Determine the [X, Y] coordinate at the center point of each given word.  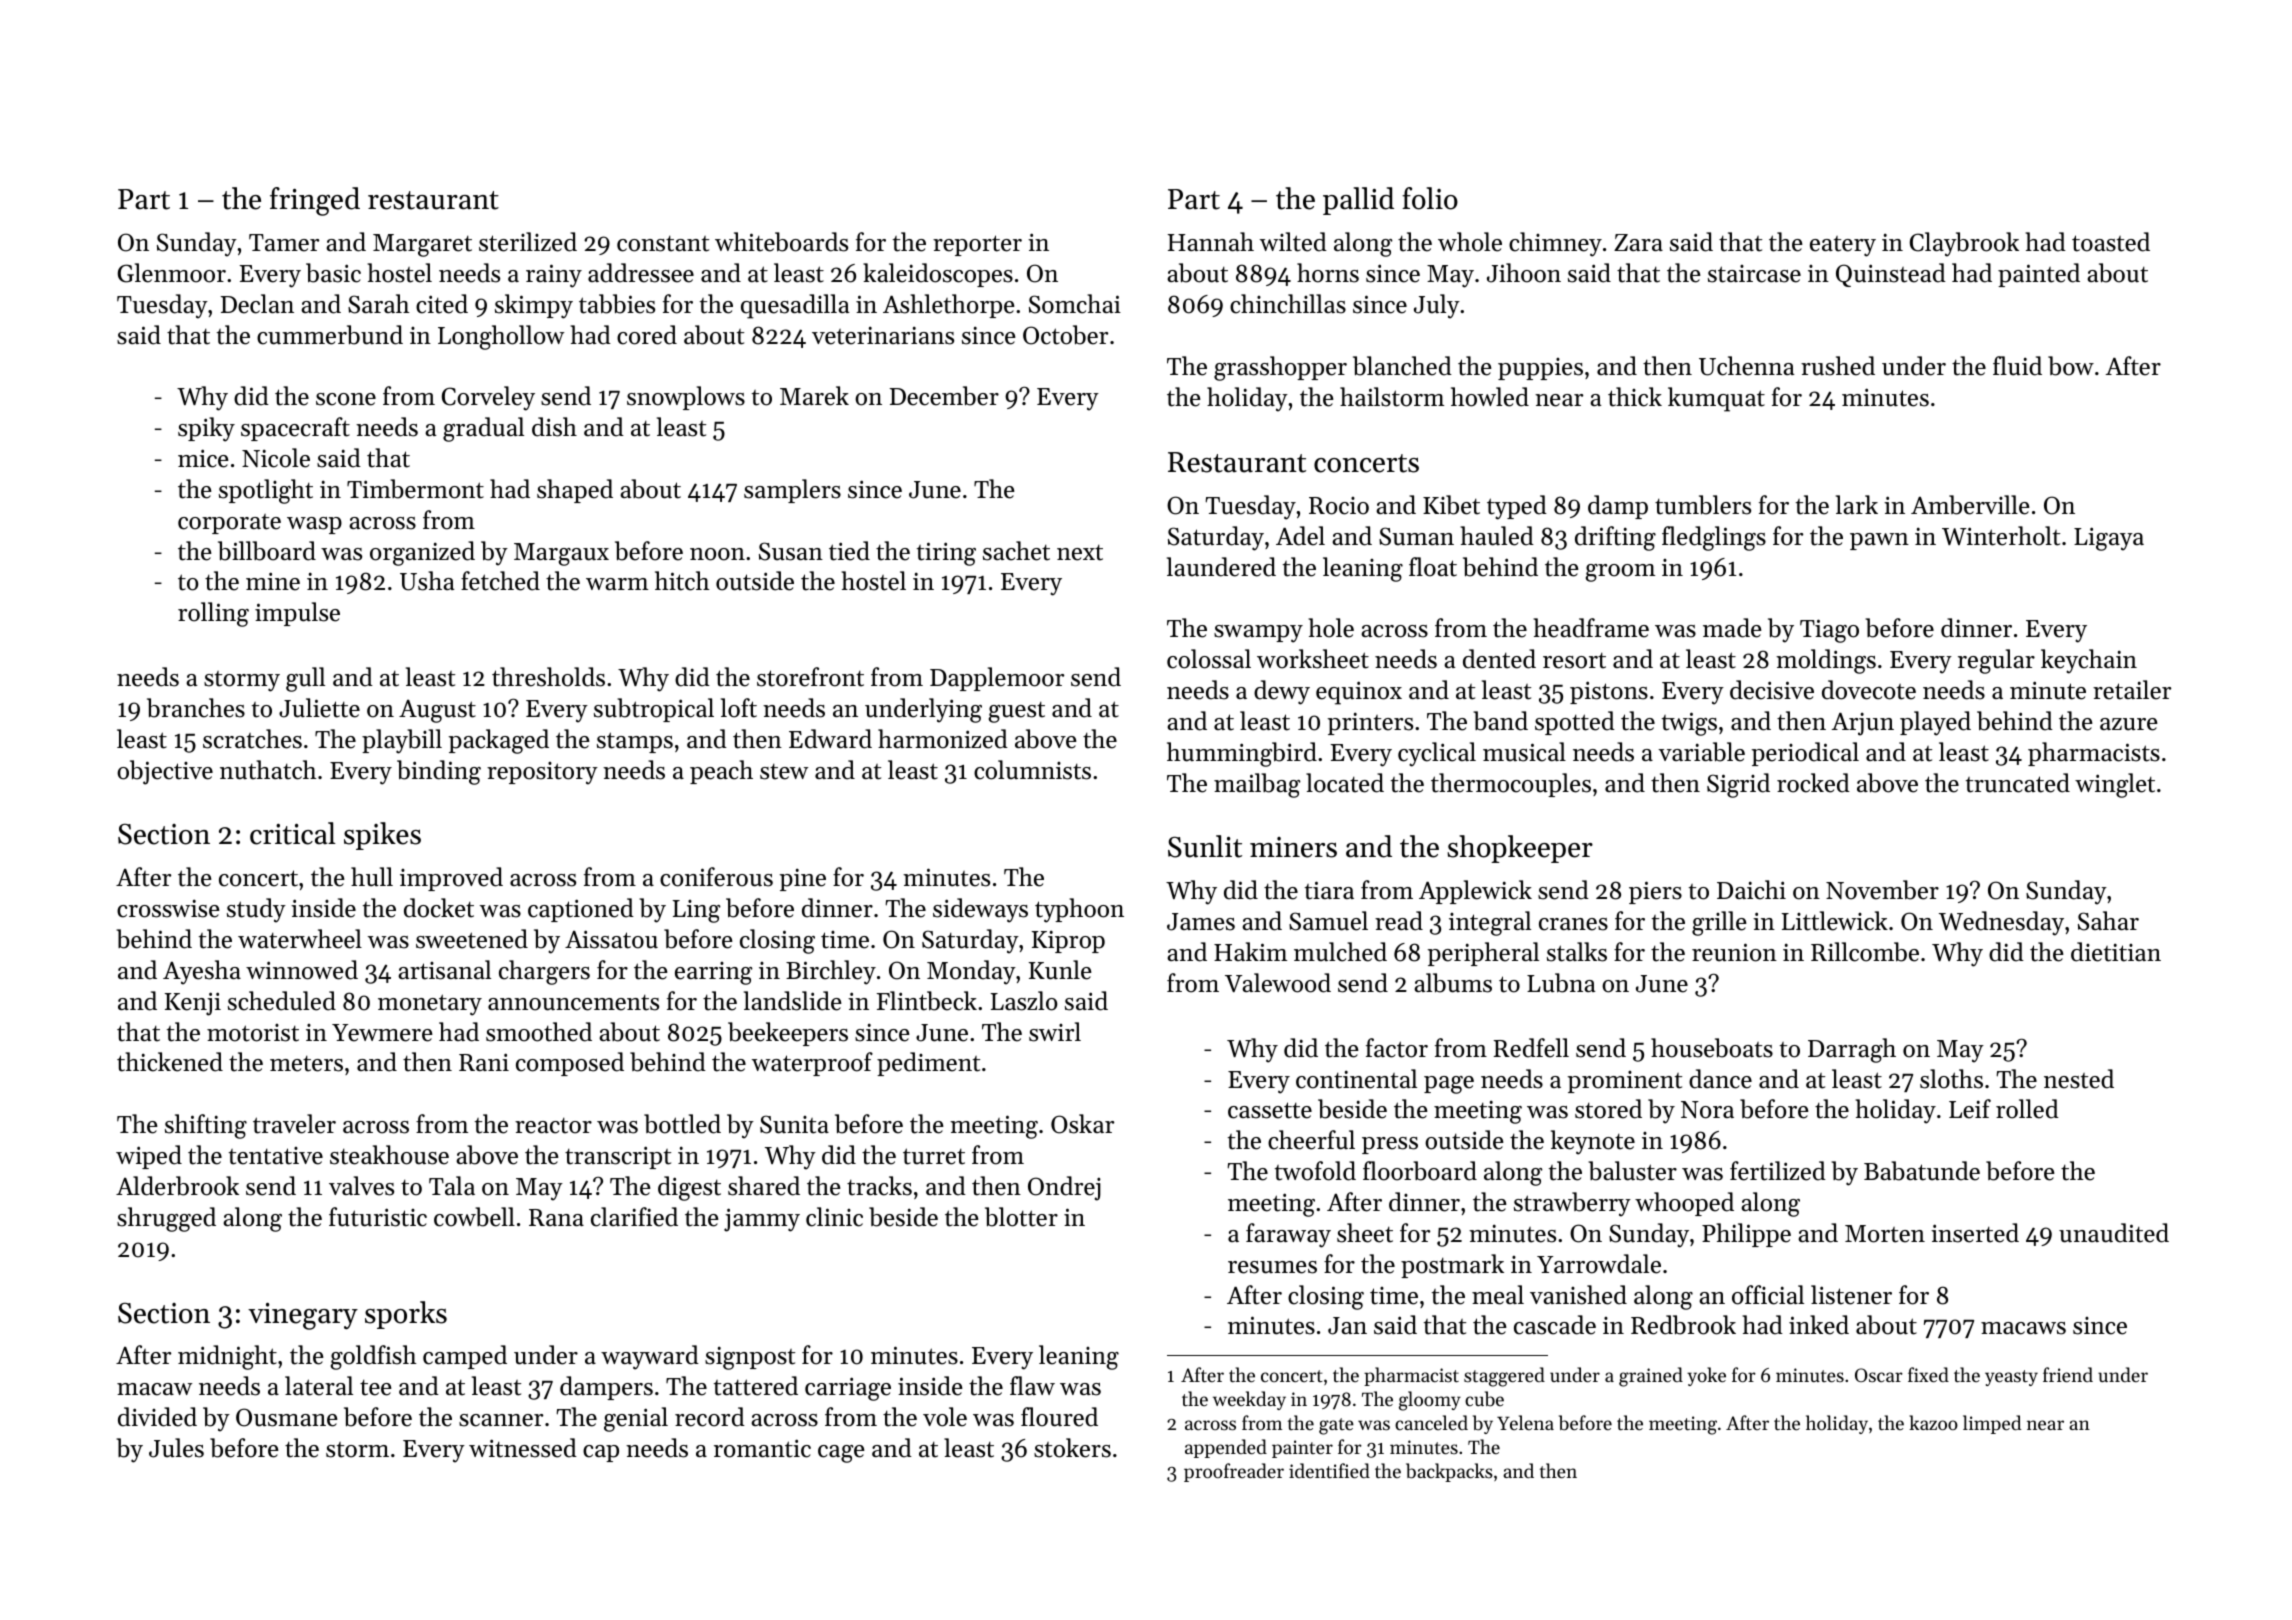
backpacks [1449, 1472]
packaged [499, 741]
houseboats [1712, 1048]
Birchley [831, 972]
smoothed [539, 1032]
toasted [2111, 242]
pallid [1358, 201]
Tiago [1829, 631]
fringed [315, 201]
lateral [319, 1386]
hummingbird [1242, 754]
